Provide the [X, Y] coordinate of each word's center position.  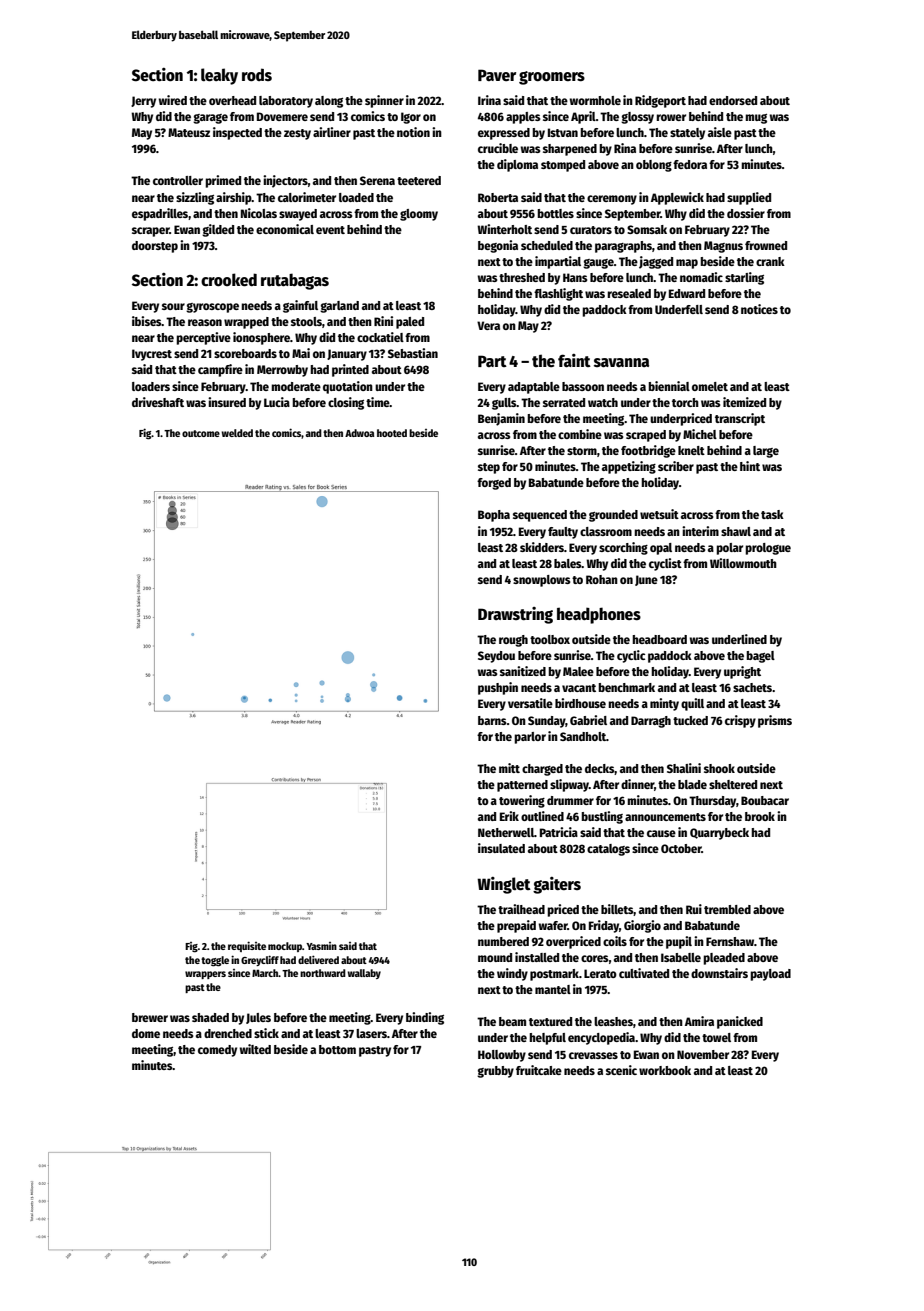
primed [223, 181]
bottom [337, 1049]
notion [413, 132]
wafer [553, 925]
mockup [285, 947]
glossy [637, 118]
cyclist [665, 564]
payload [770, 975]
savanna [621, 362]
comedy [217, 1051]
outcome [201, 433]
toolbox [550, 639]
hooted [392, 433]
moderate [296, 386]
